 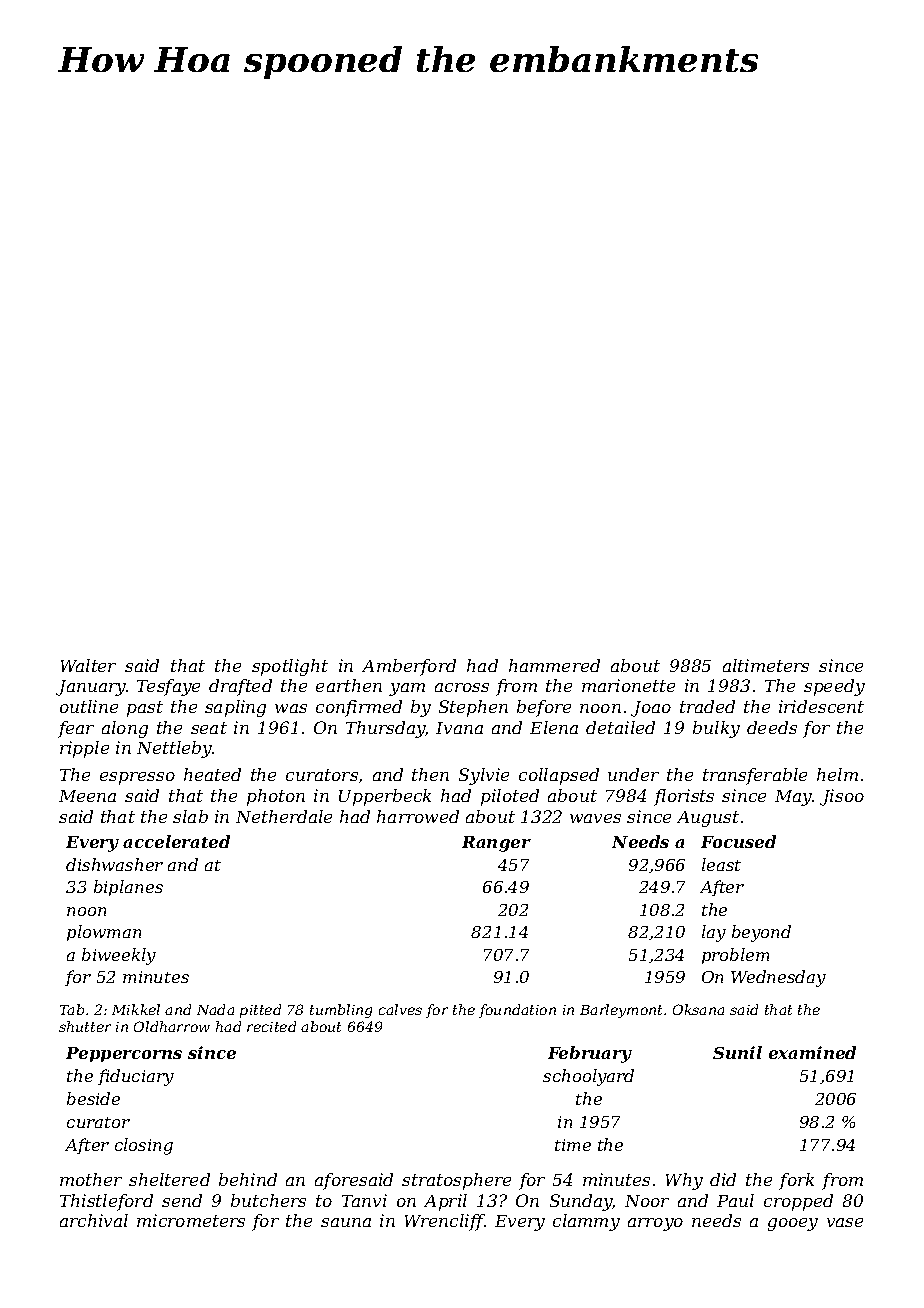 I want to click on least, so click(x=721, y=864).
